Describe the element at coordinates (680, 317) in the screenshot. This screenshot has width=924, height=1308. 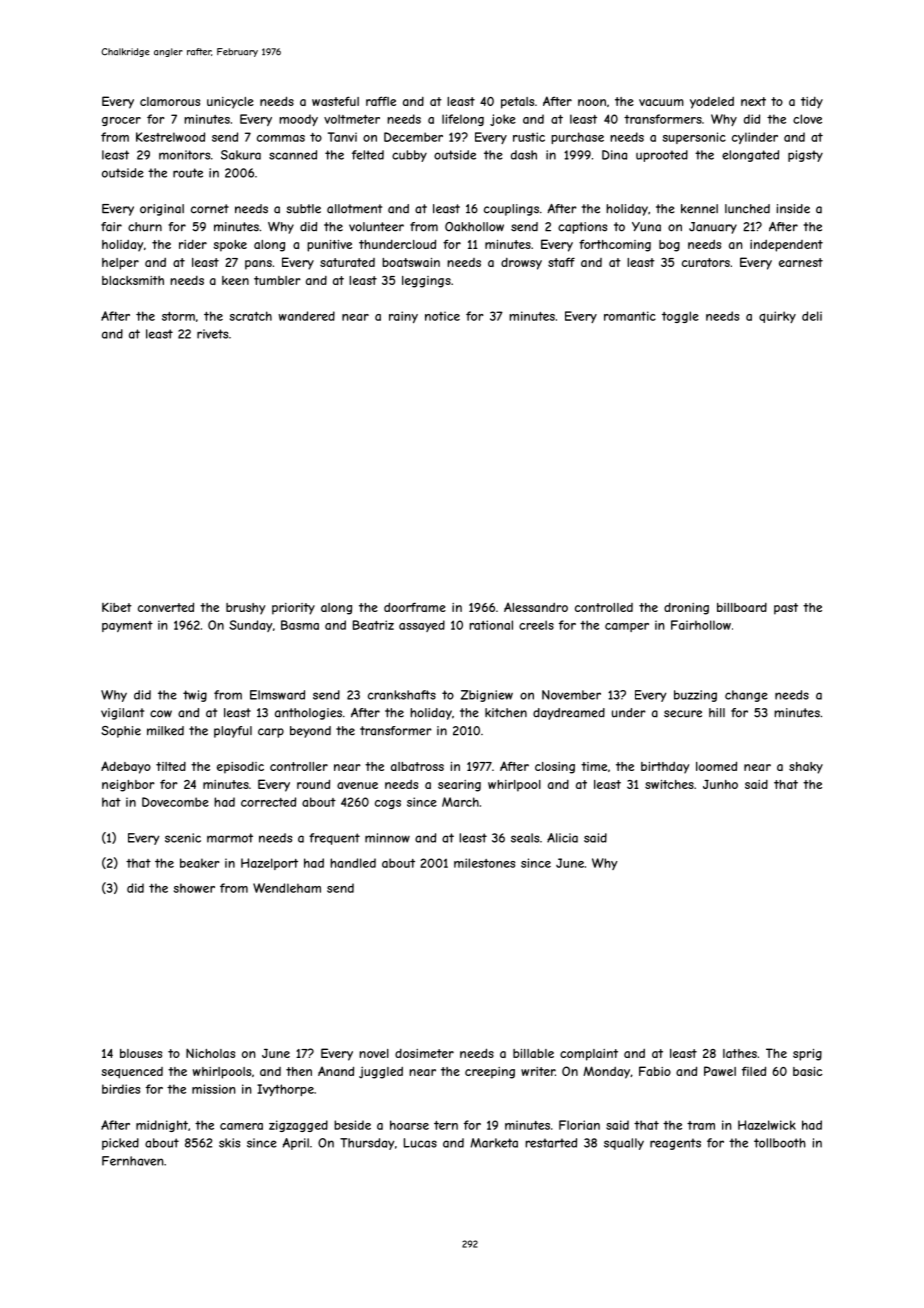
I see `toggle` at that location.
